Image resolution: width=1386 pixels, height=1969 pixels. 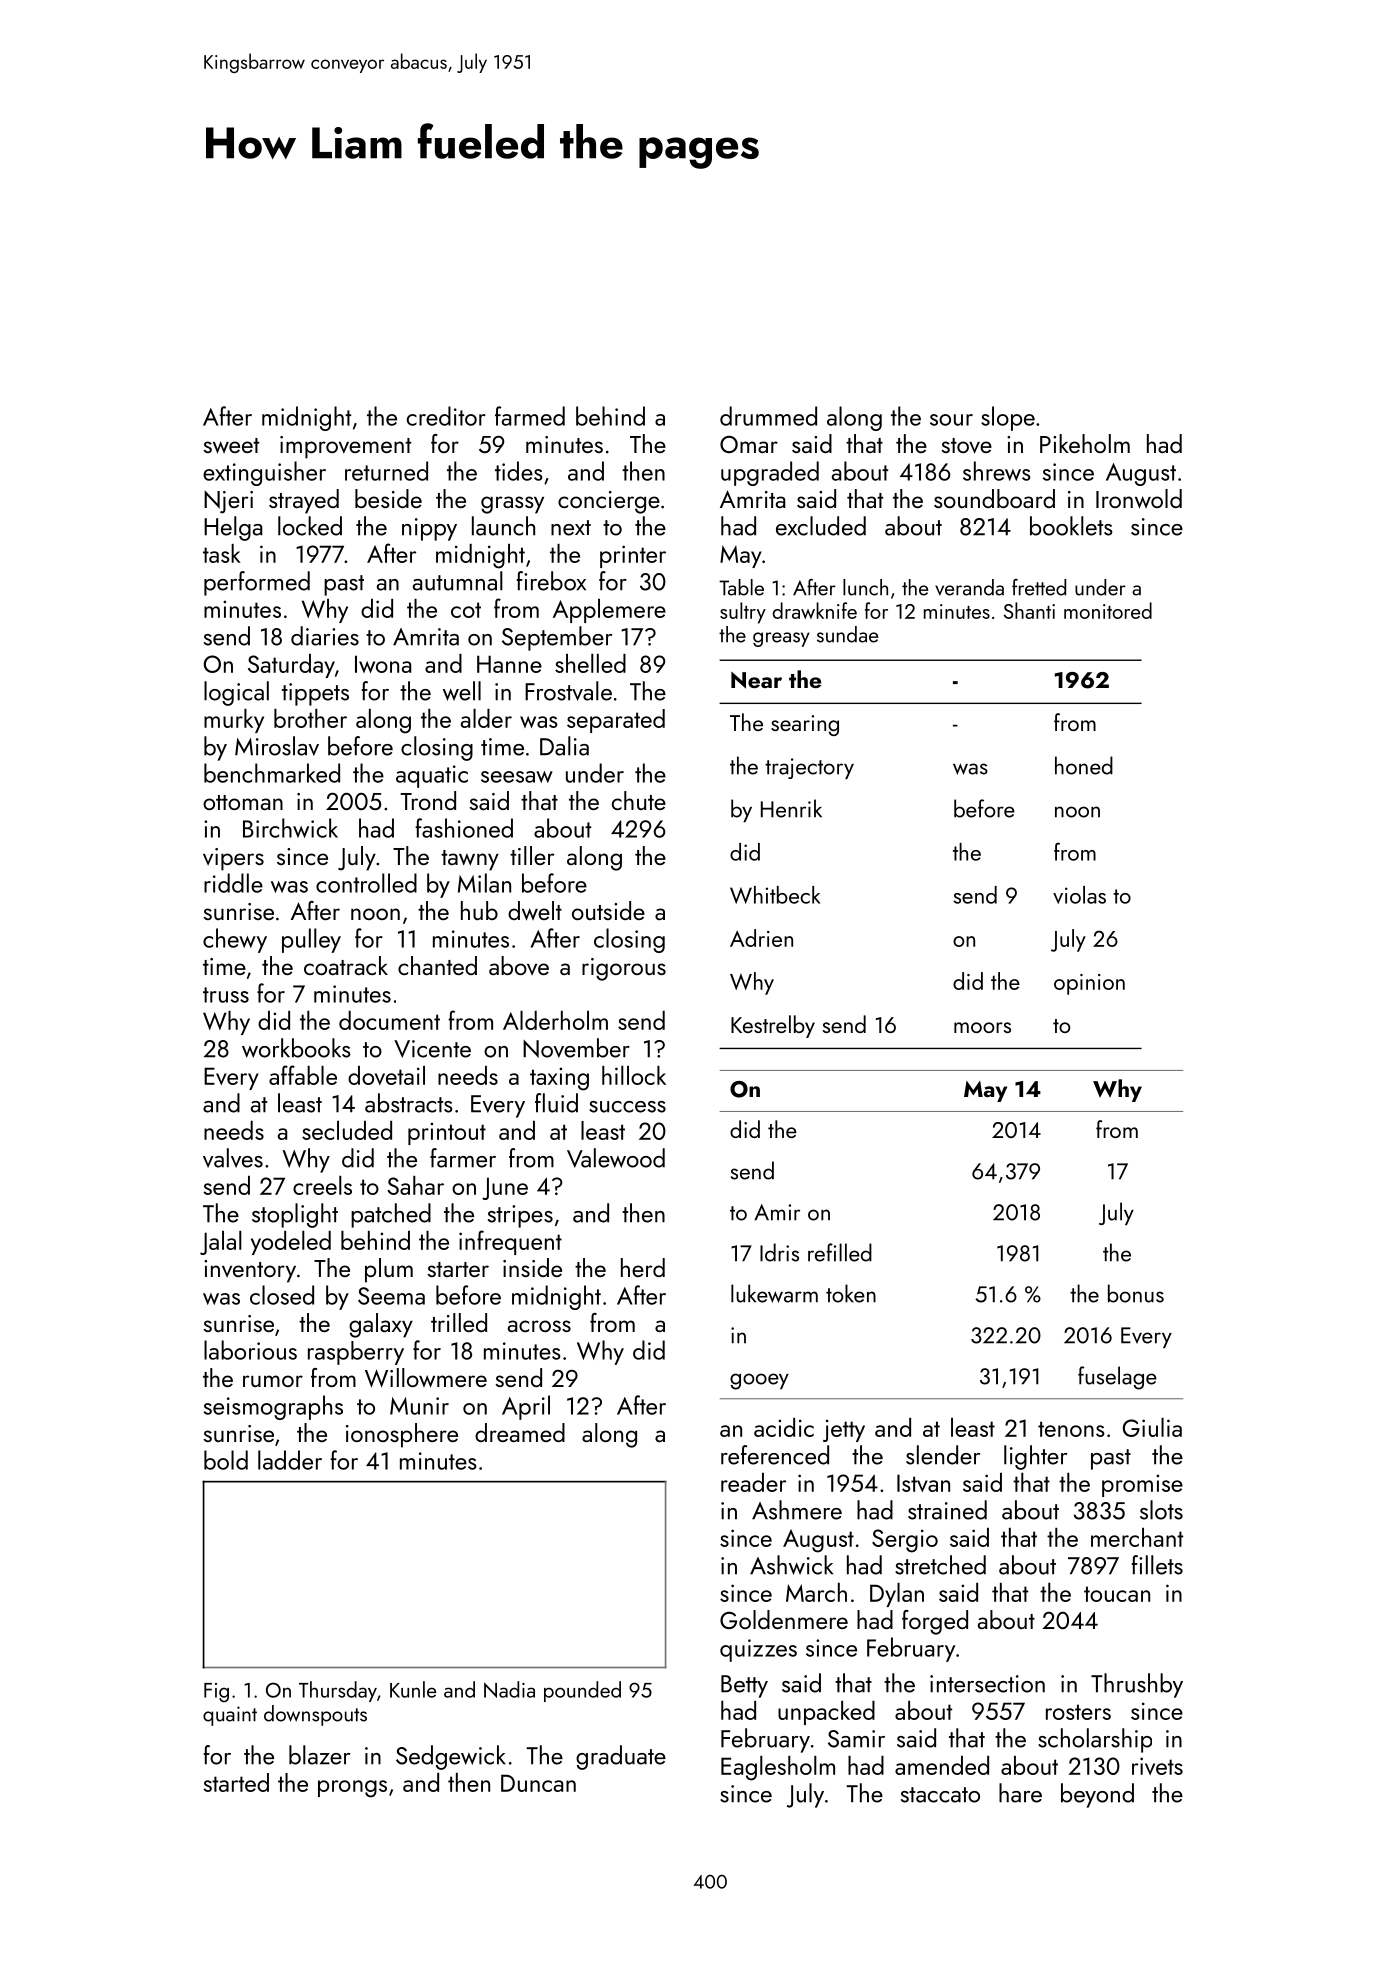 I want to click on Eaglesholm, so click(x=778, y=1768).
